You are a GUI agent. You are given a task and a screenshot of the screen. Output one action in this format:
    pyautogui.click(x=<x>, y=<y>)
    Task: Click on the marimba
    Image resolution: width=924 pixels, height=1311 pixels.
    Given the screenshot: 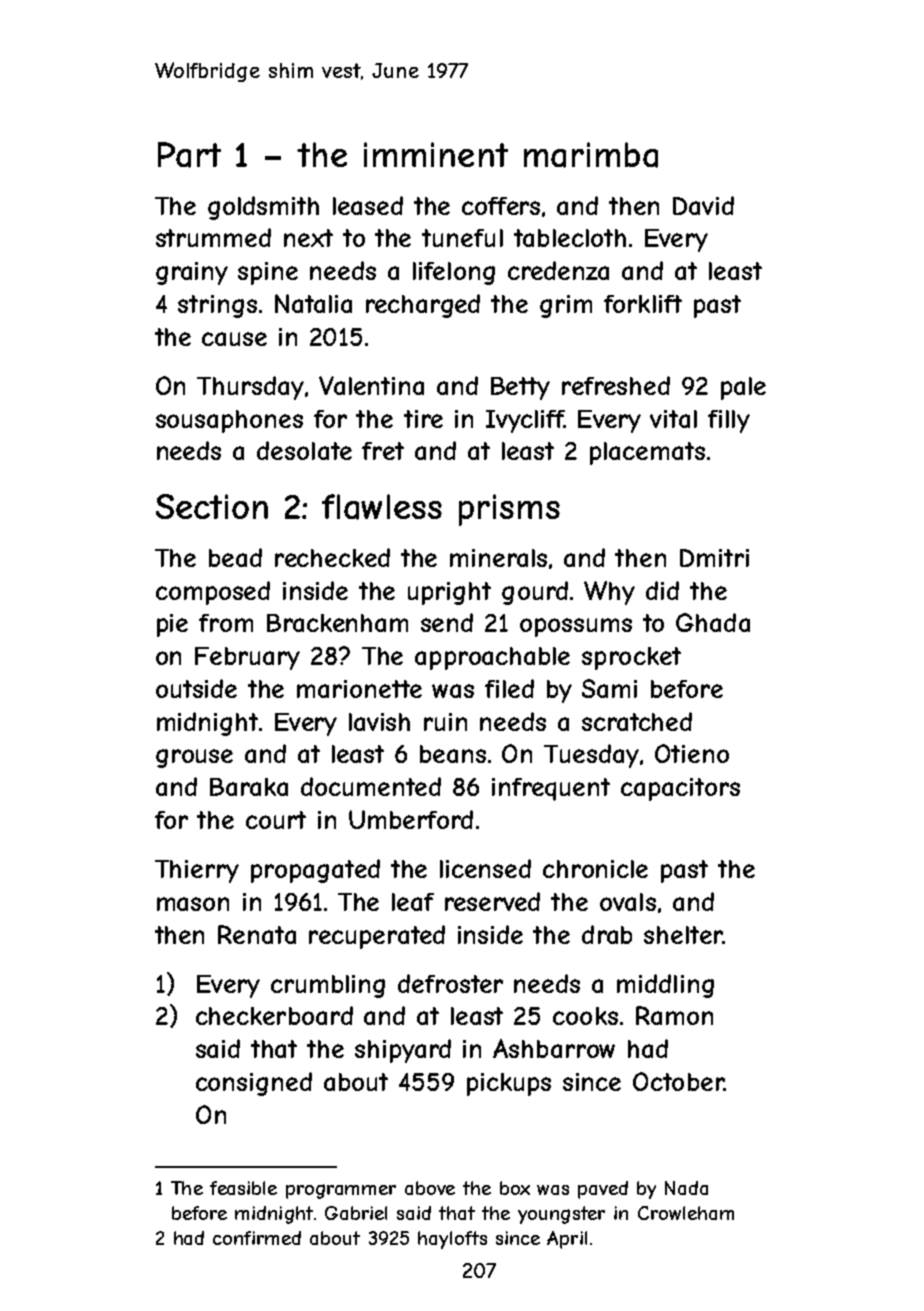 What is the action you would take?
    pyautogui.click(x=591, y=155)
